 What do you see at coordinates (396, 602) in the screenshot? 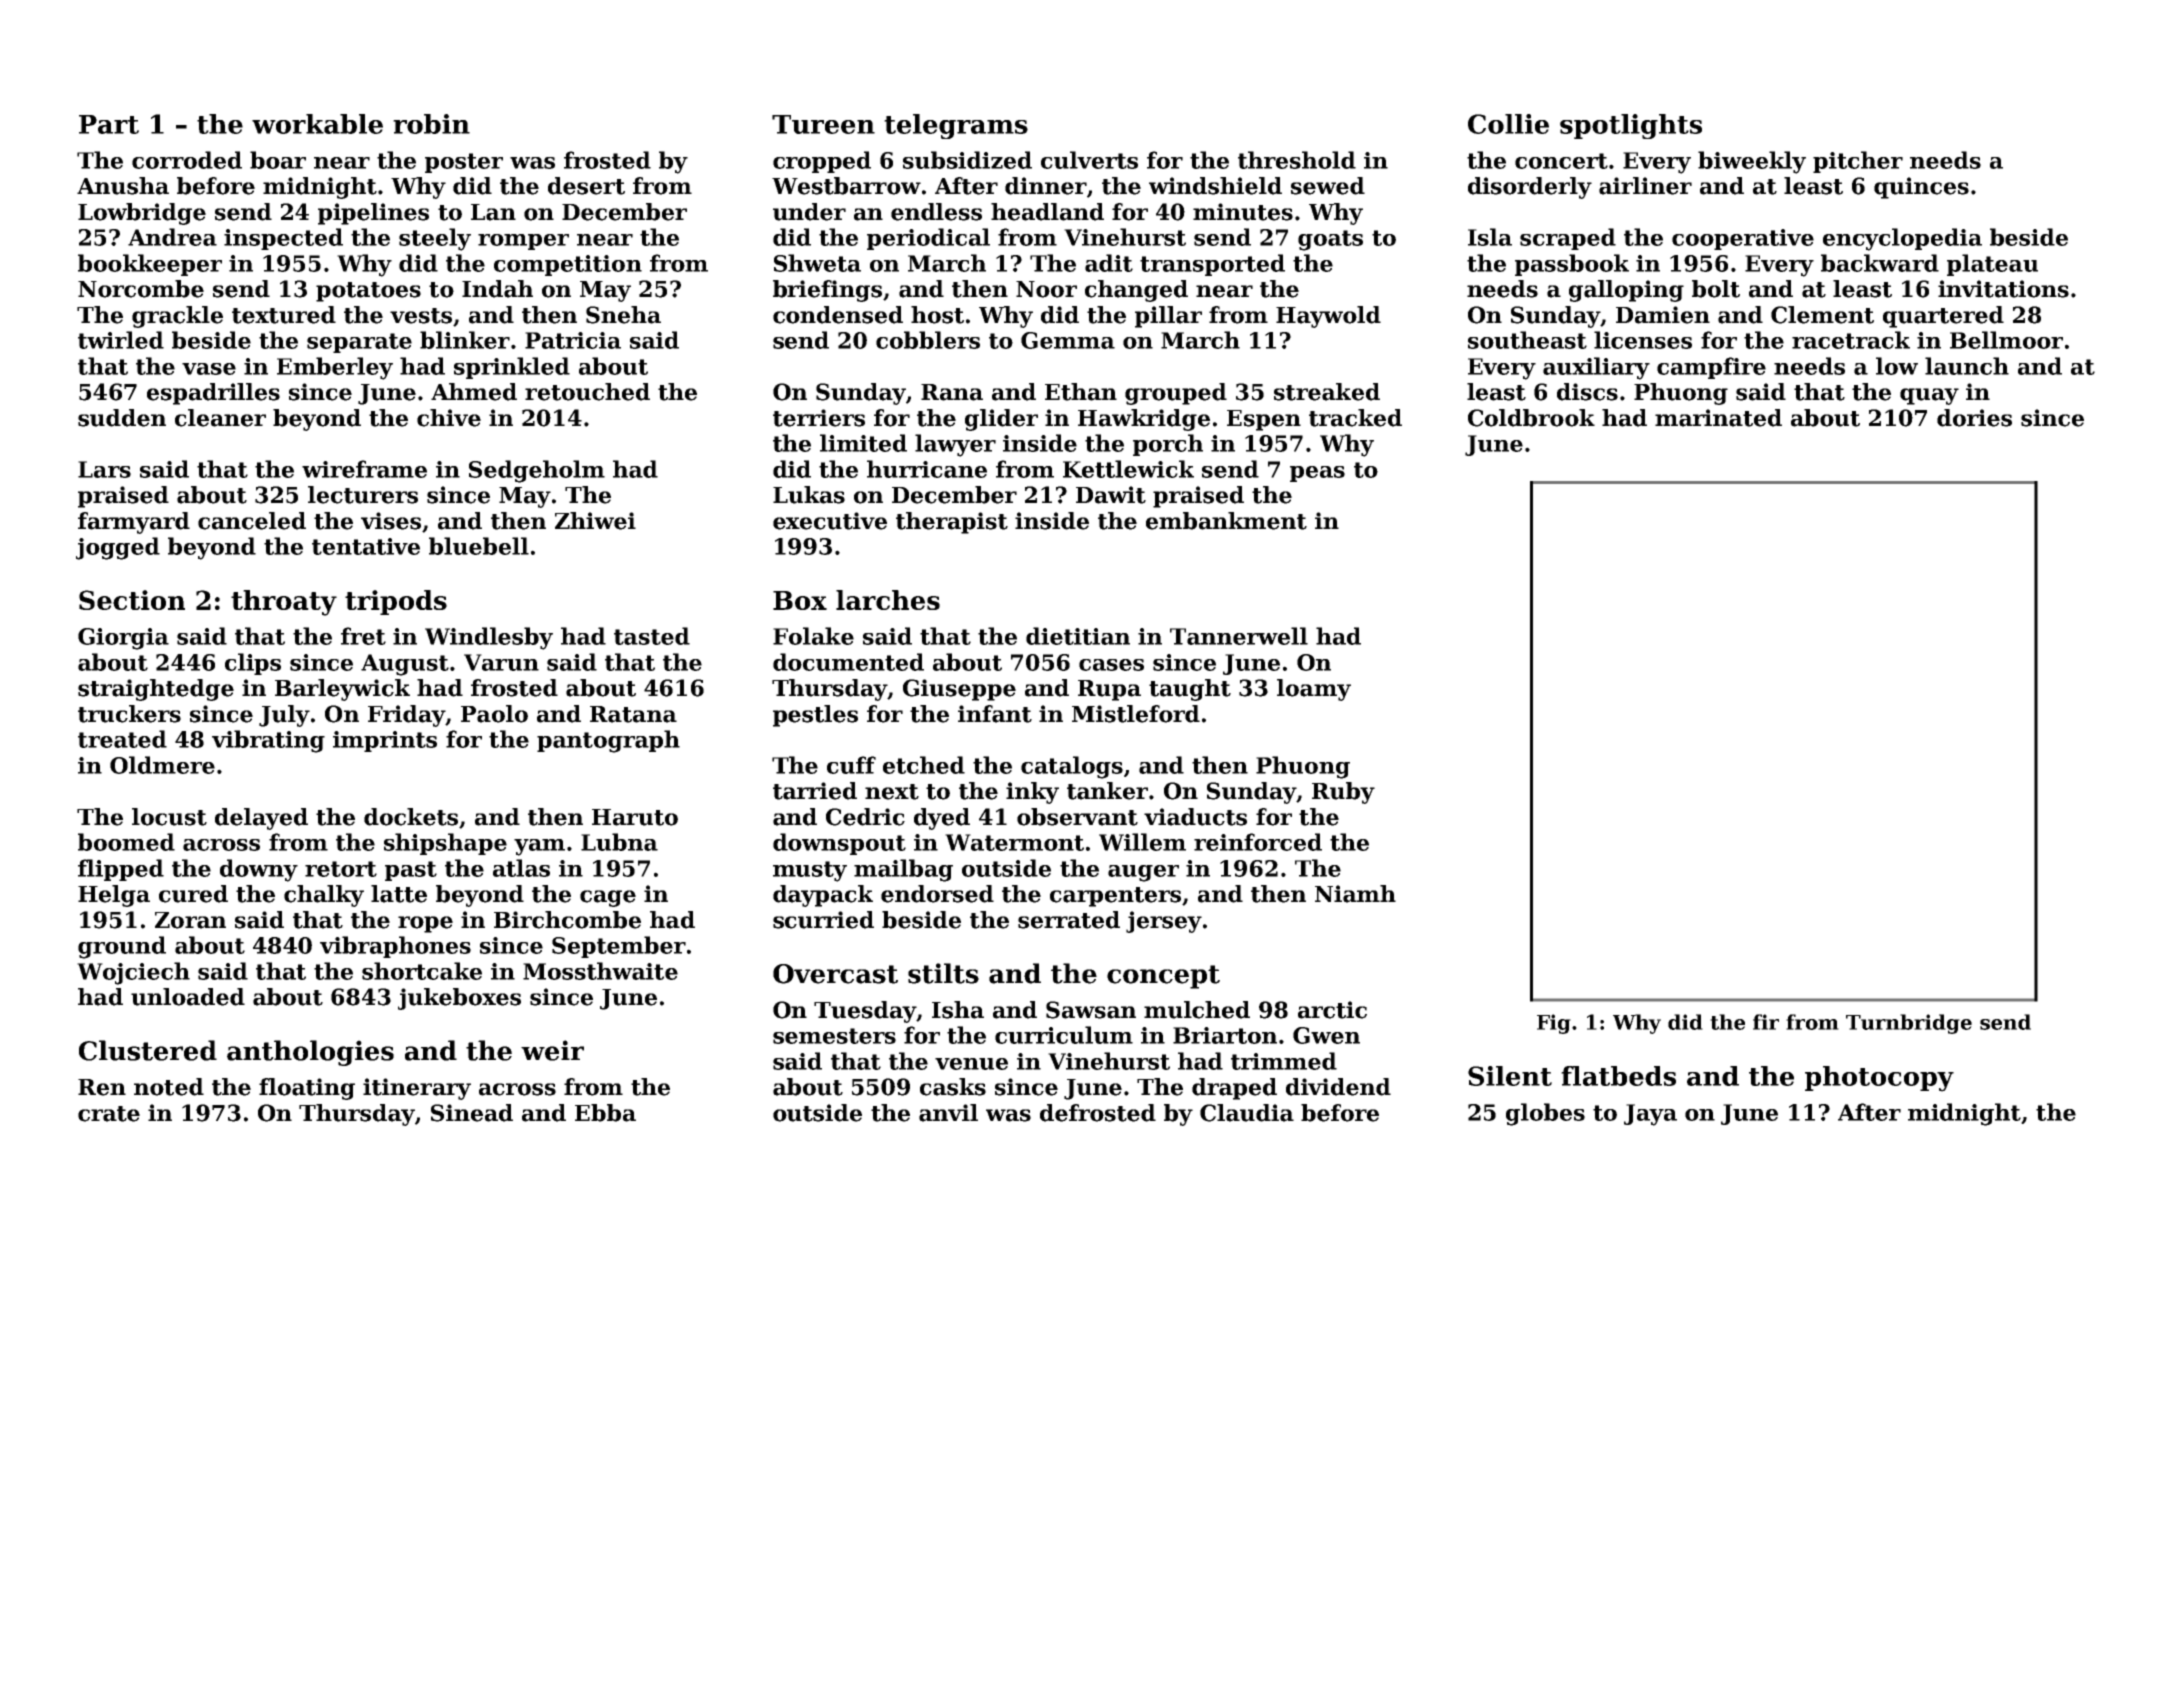
I see `tripods` at bounding box center [396, 602].
